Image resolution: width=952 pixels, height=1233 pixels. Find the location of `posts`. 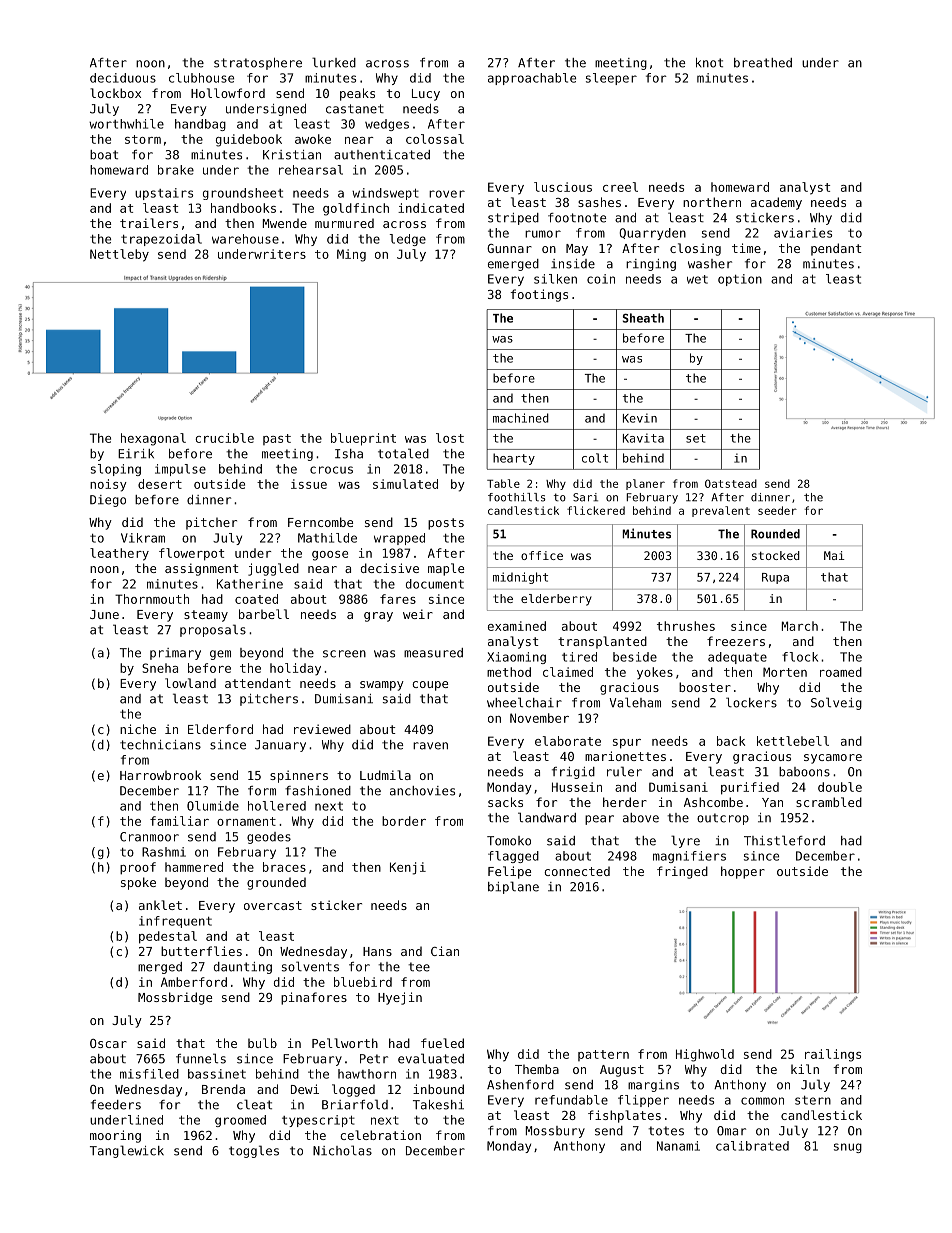

posts is located at coordinates (446, 524).
